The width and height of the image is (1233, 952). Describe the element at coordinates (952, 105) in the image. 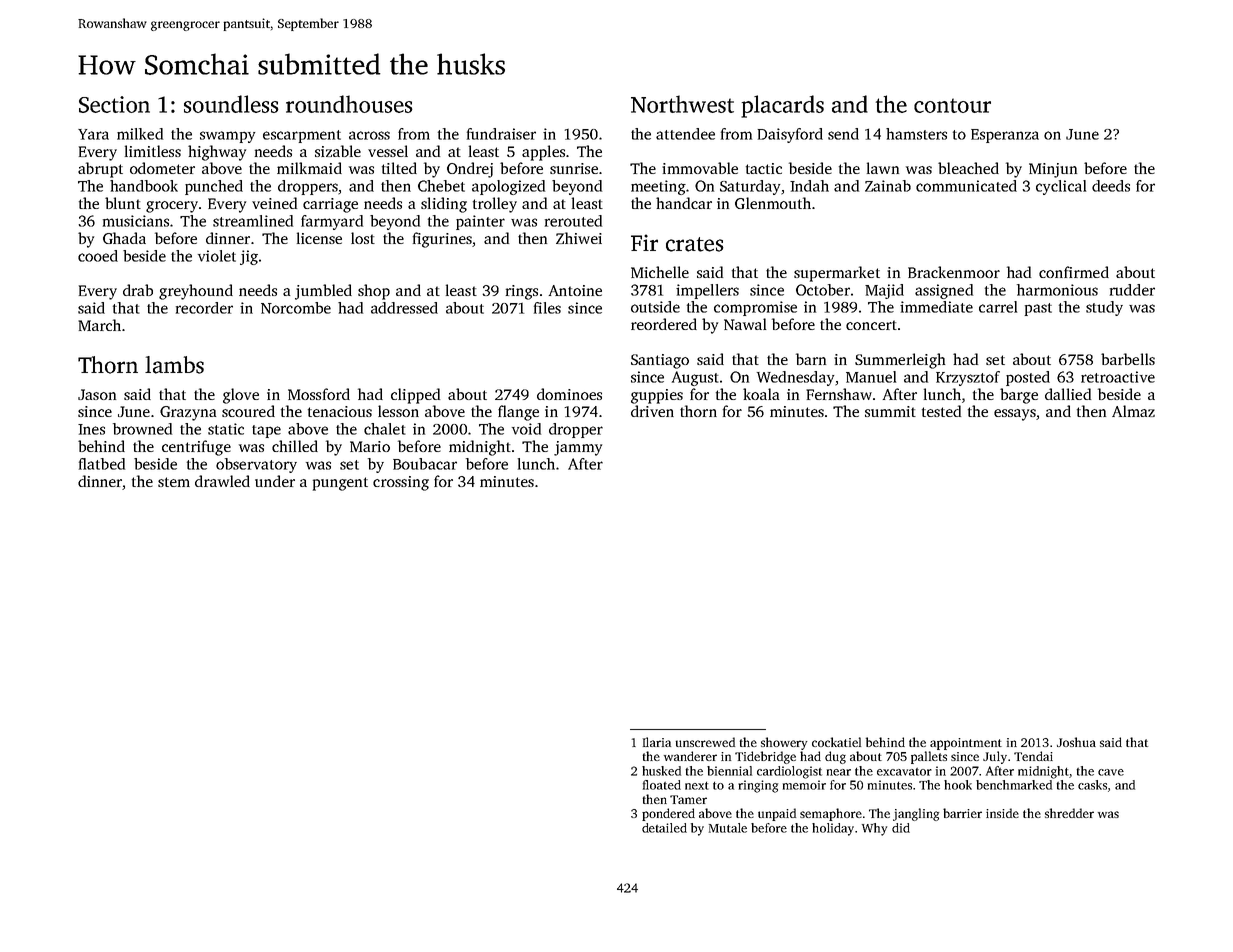

I see `contour` at that location.
